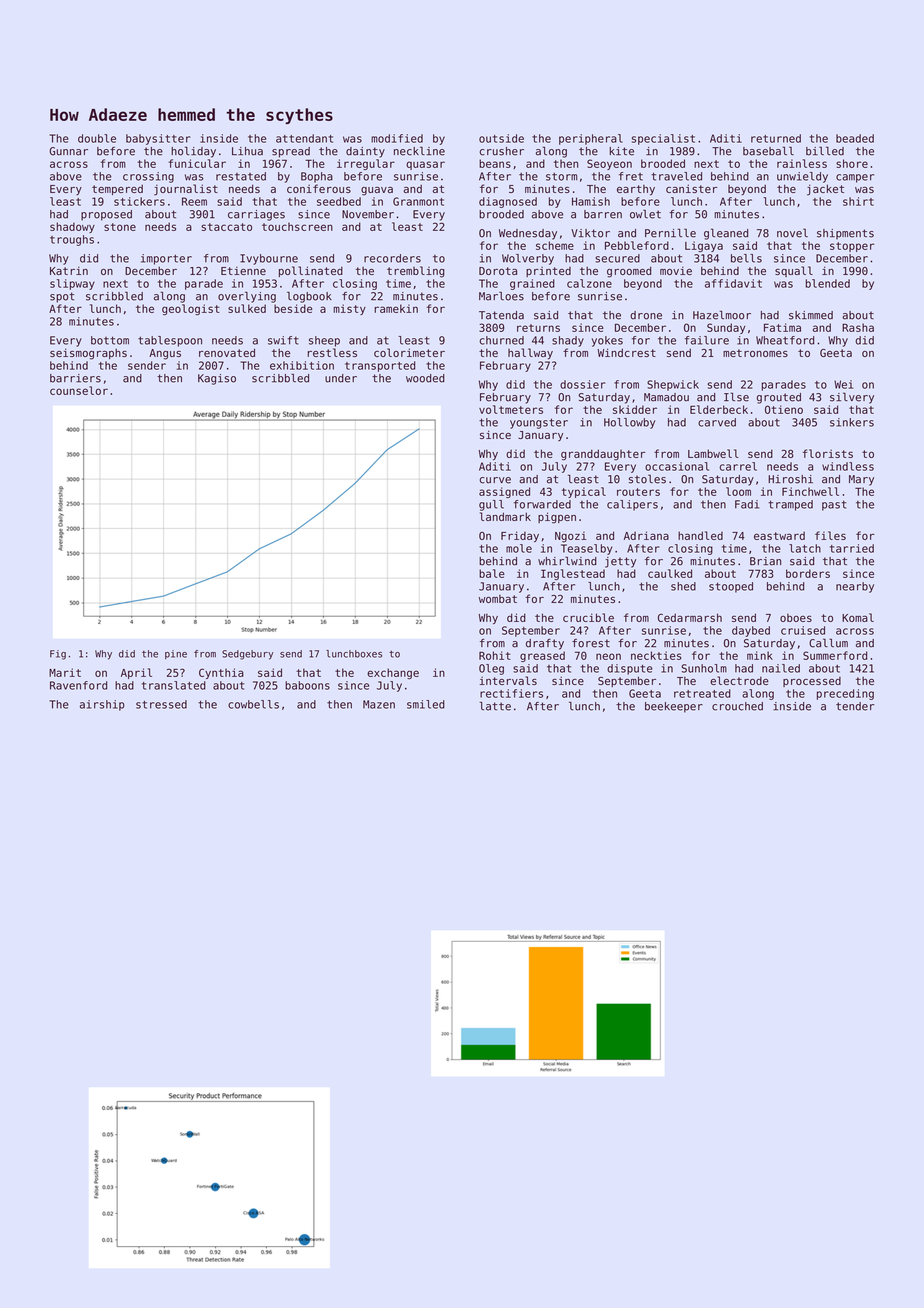  I want to click on Rohit, so click(495, 655).
